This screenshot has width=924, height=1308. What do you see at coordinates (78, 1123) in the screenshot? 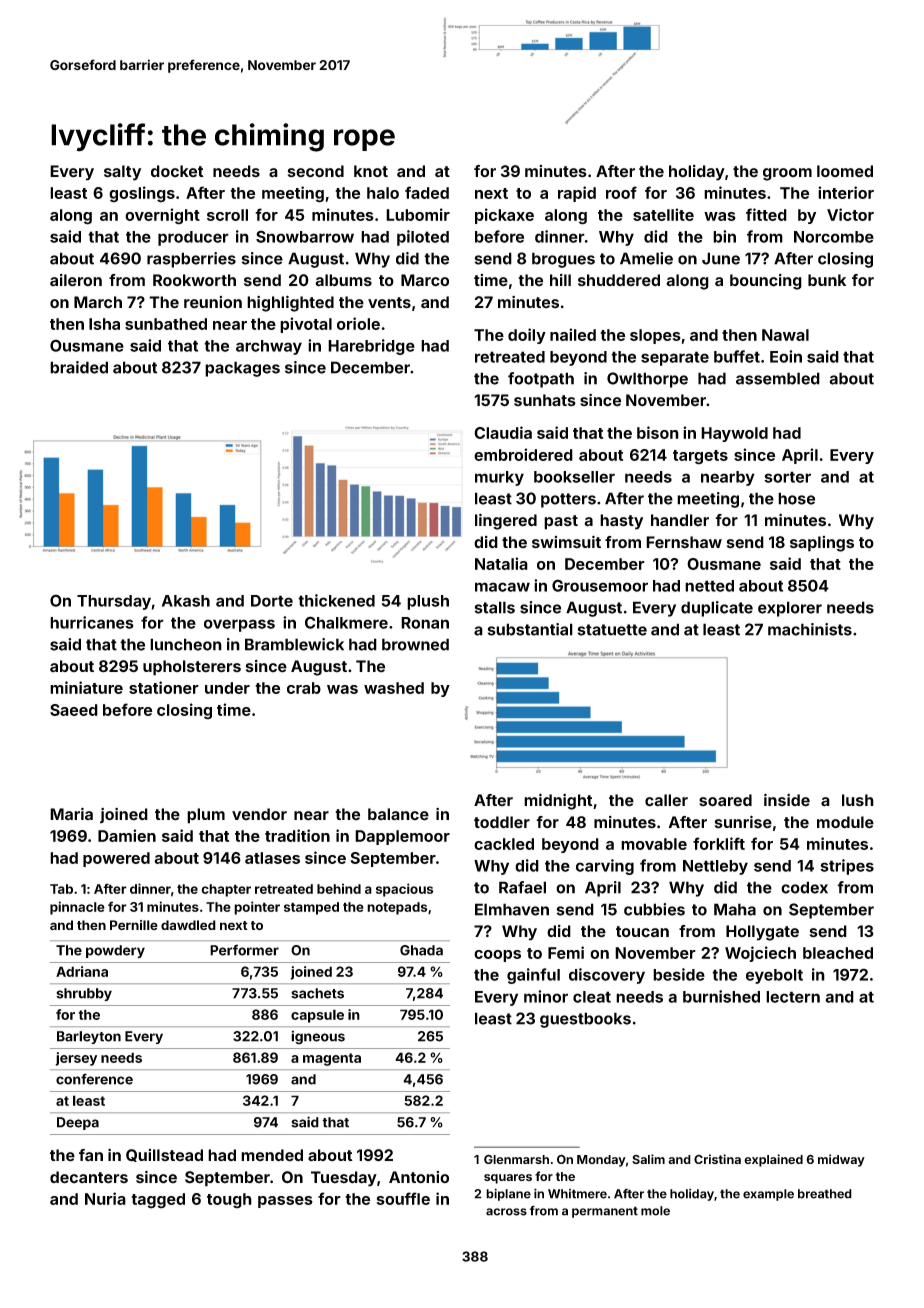
I see `Deepa` at bounding box center [78, 1123].
